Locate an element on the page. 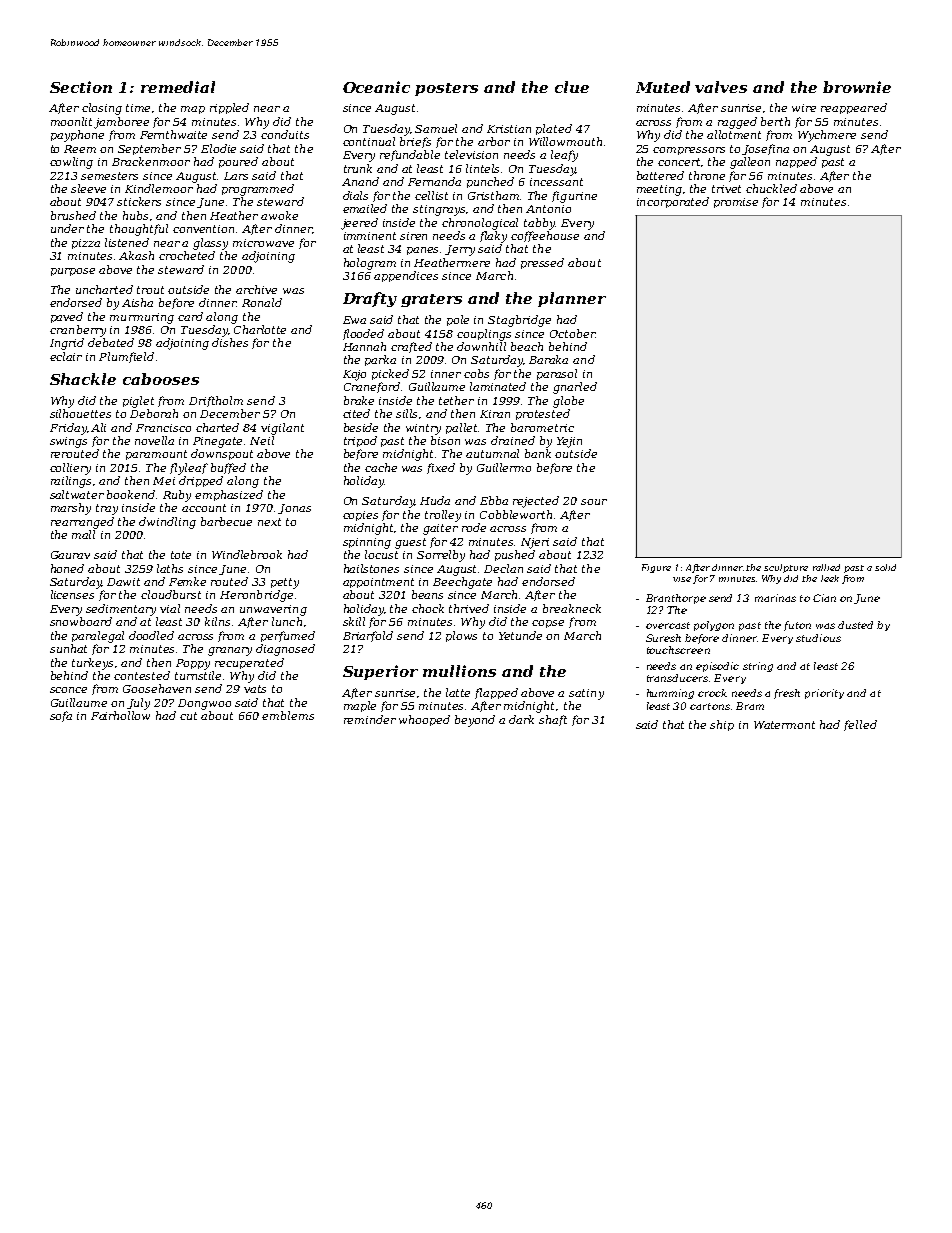  under is located at coordinates (67, 228).
